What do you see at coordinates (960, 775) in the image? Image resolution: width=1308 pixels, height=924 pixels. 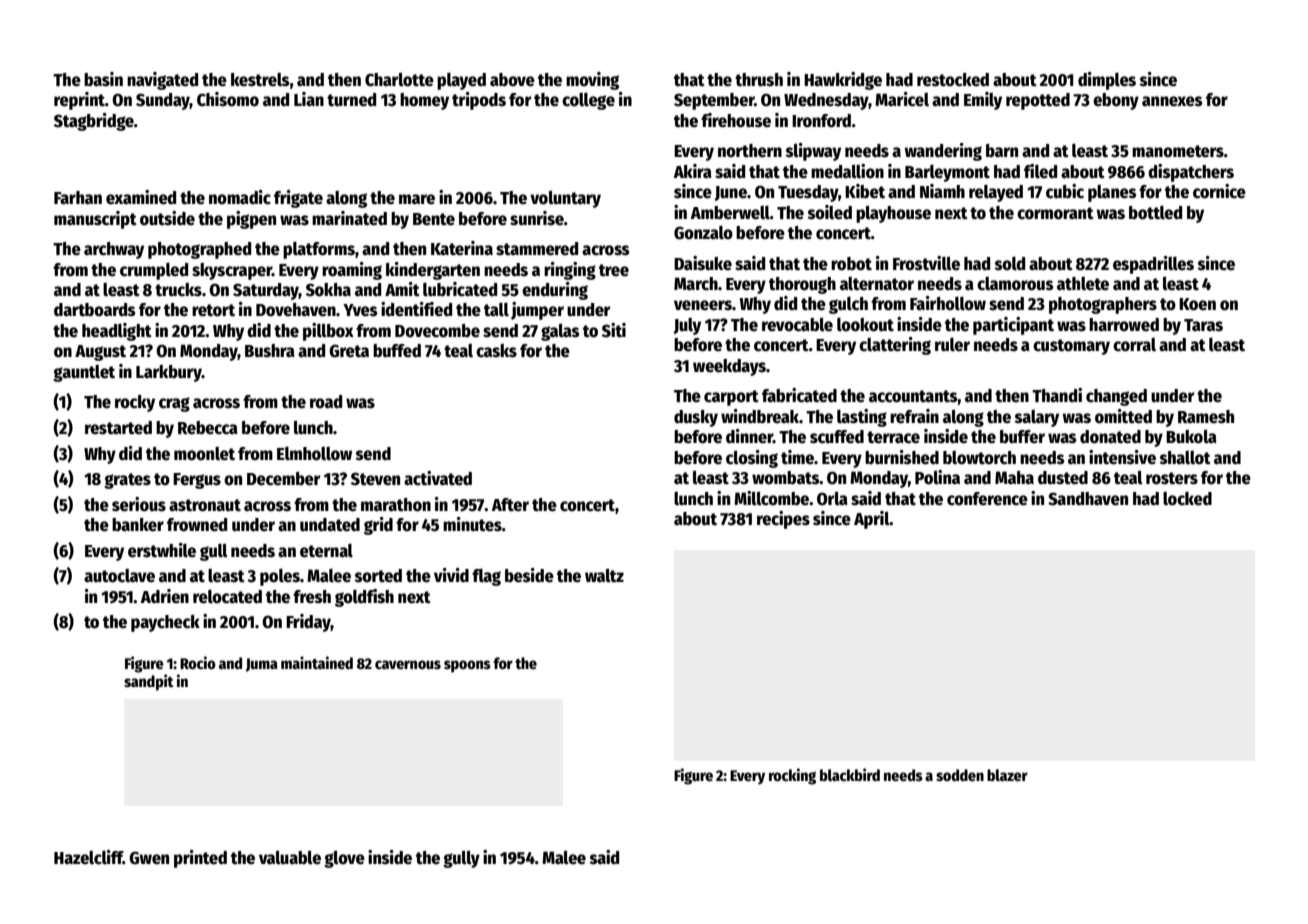 I see `sodden` at bounding box center [960, 775].
